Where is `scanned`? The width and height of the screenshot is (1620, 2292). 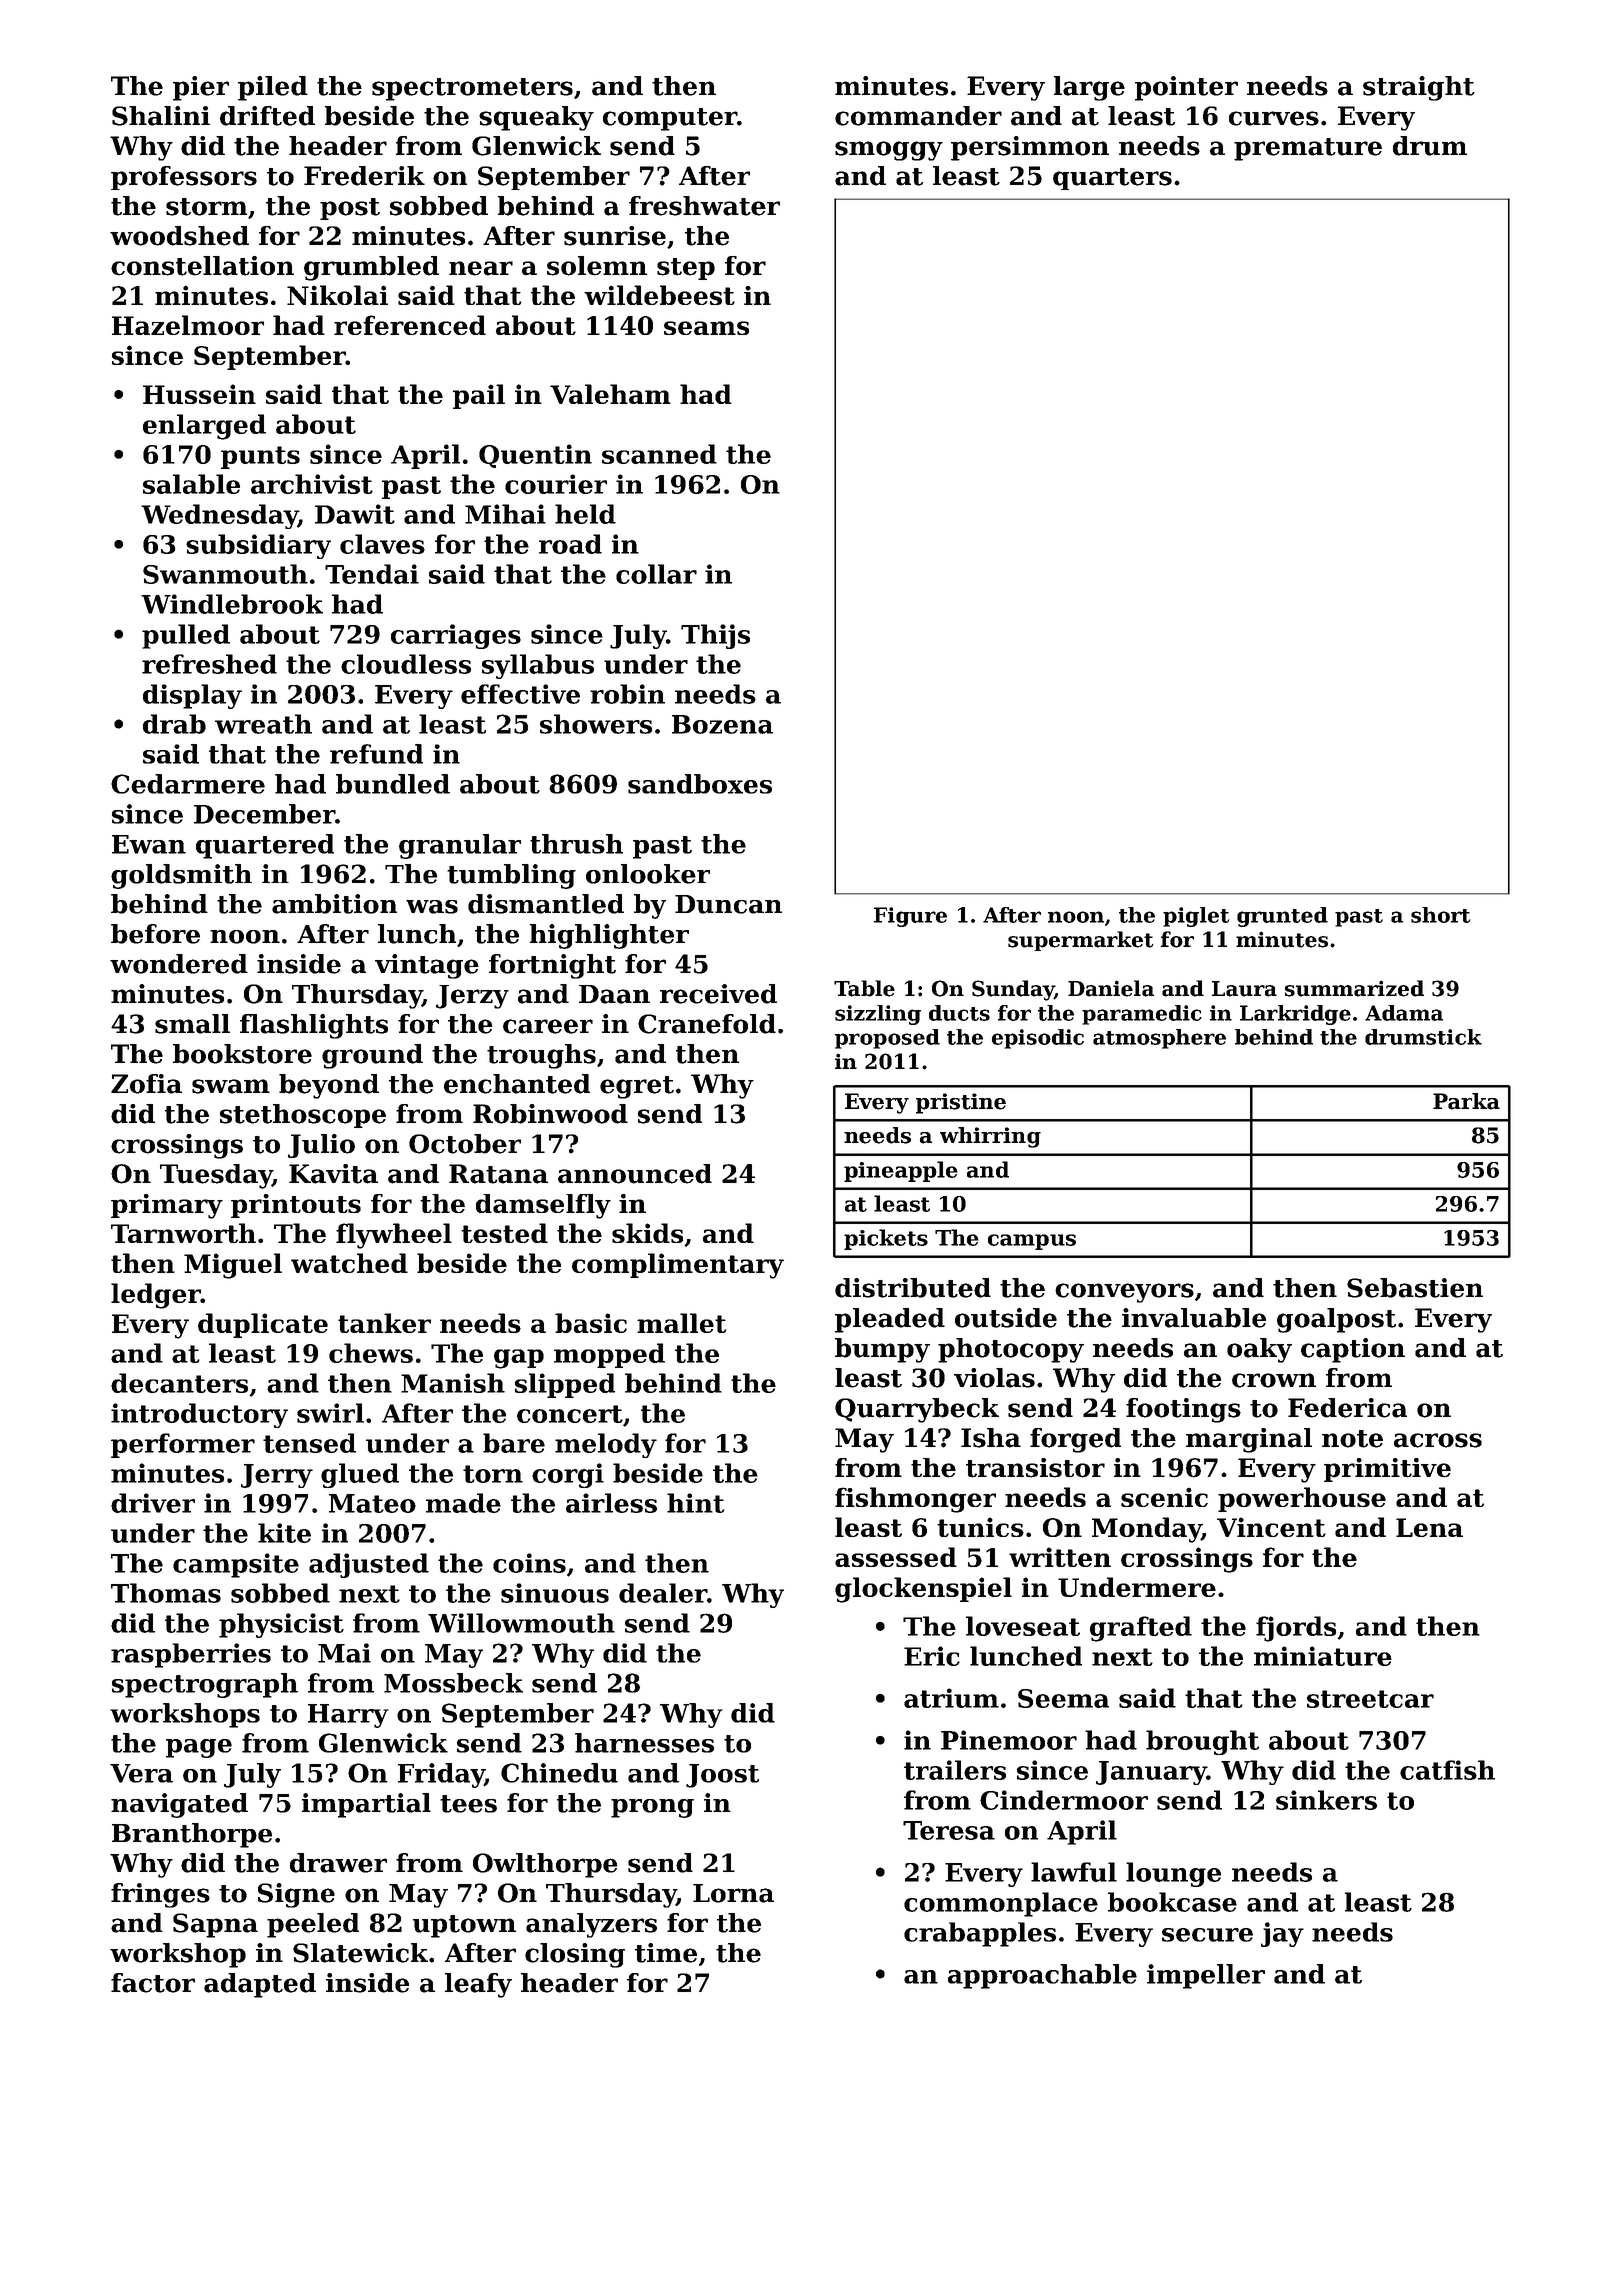 scanned is located at coordinates (659, 454).
